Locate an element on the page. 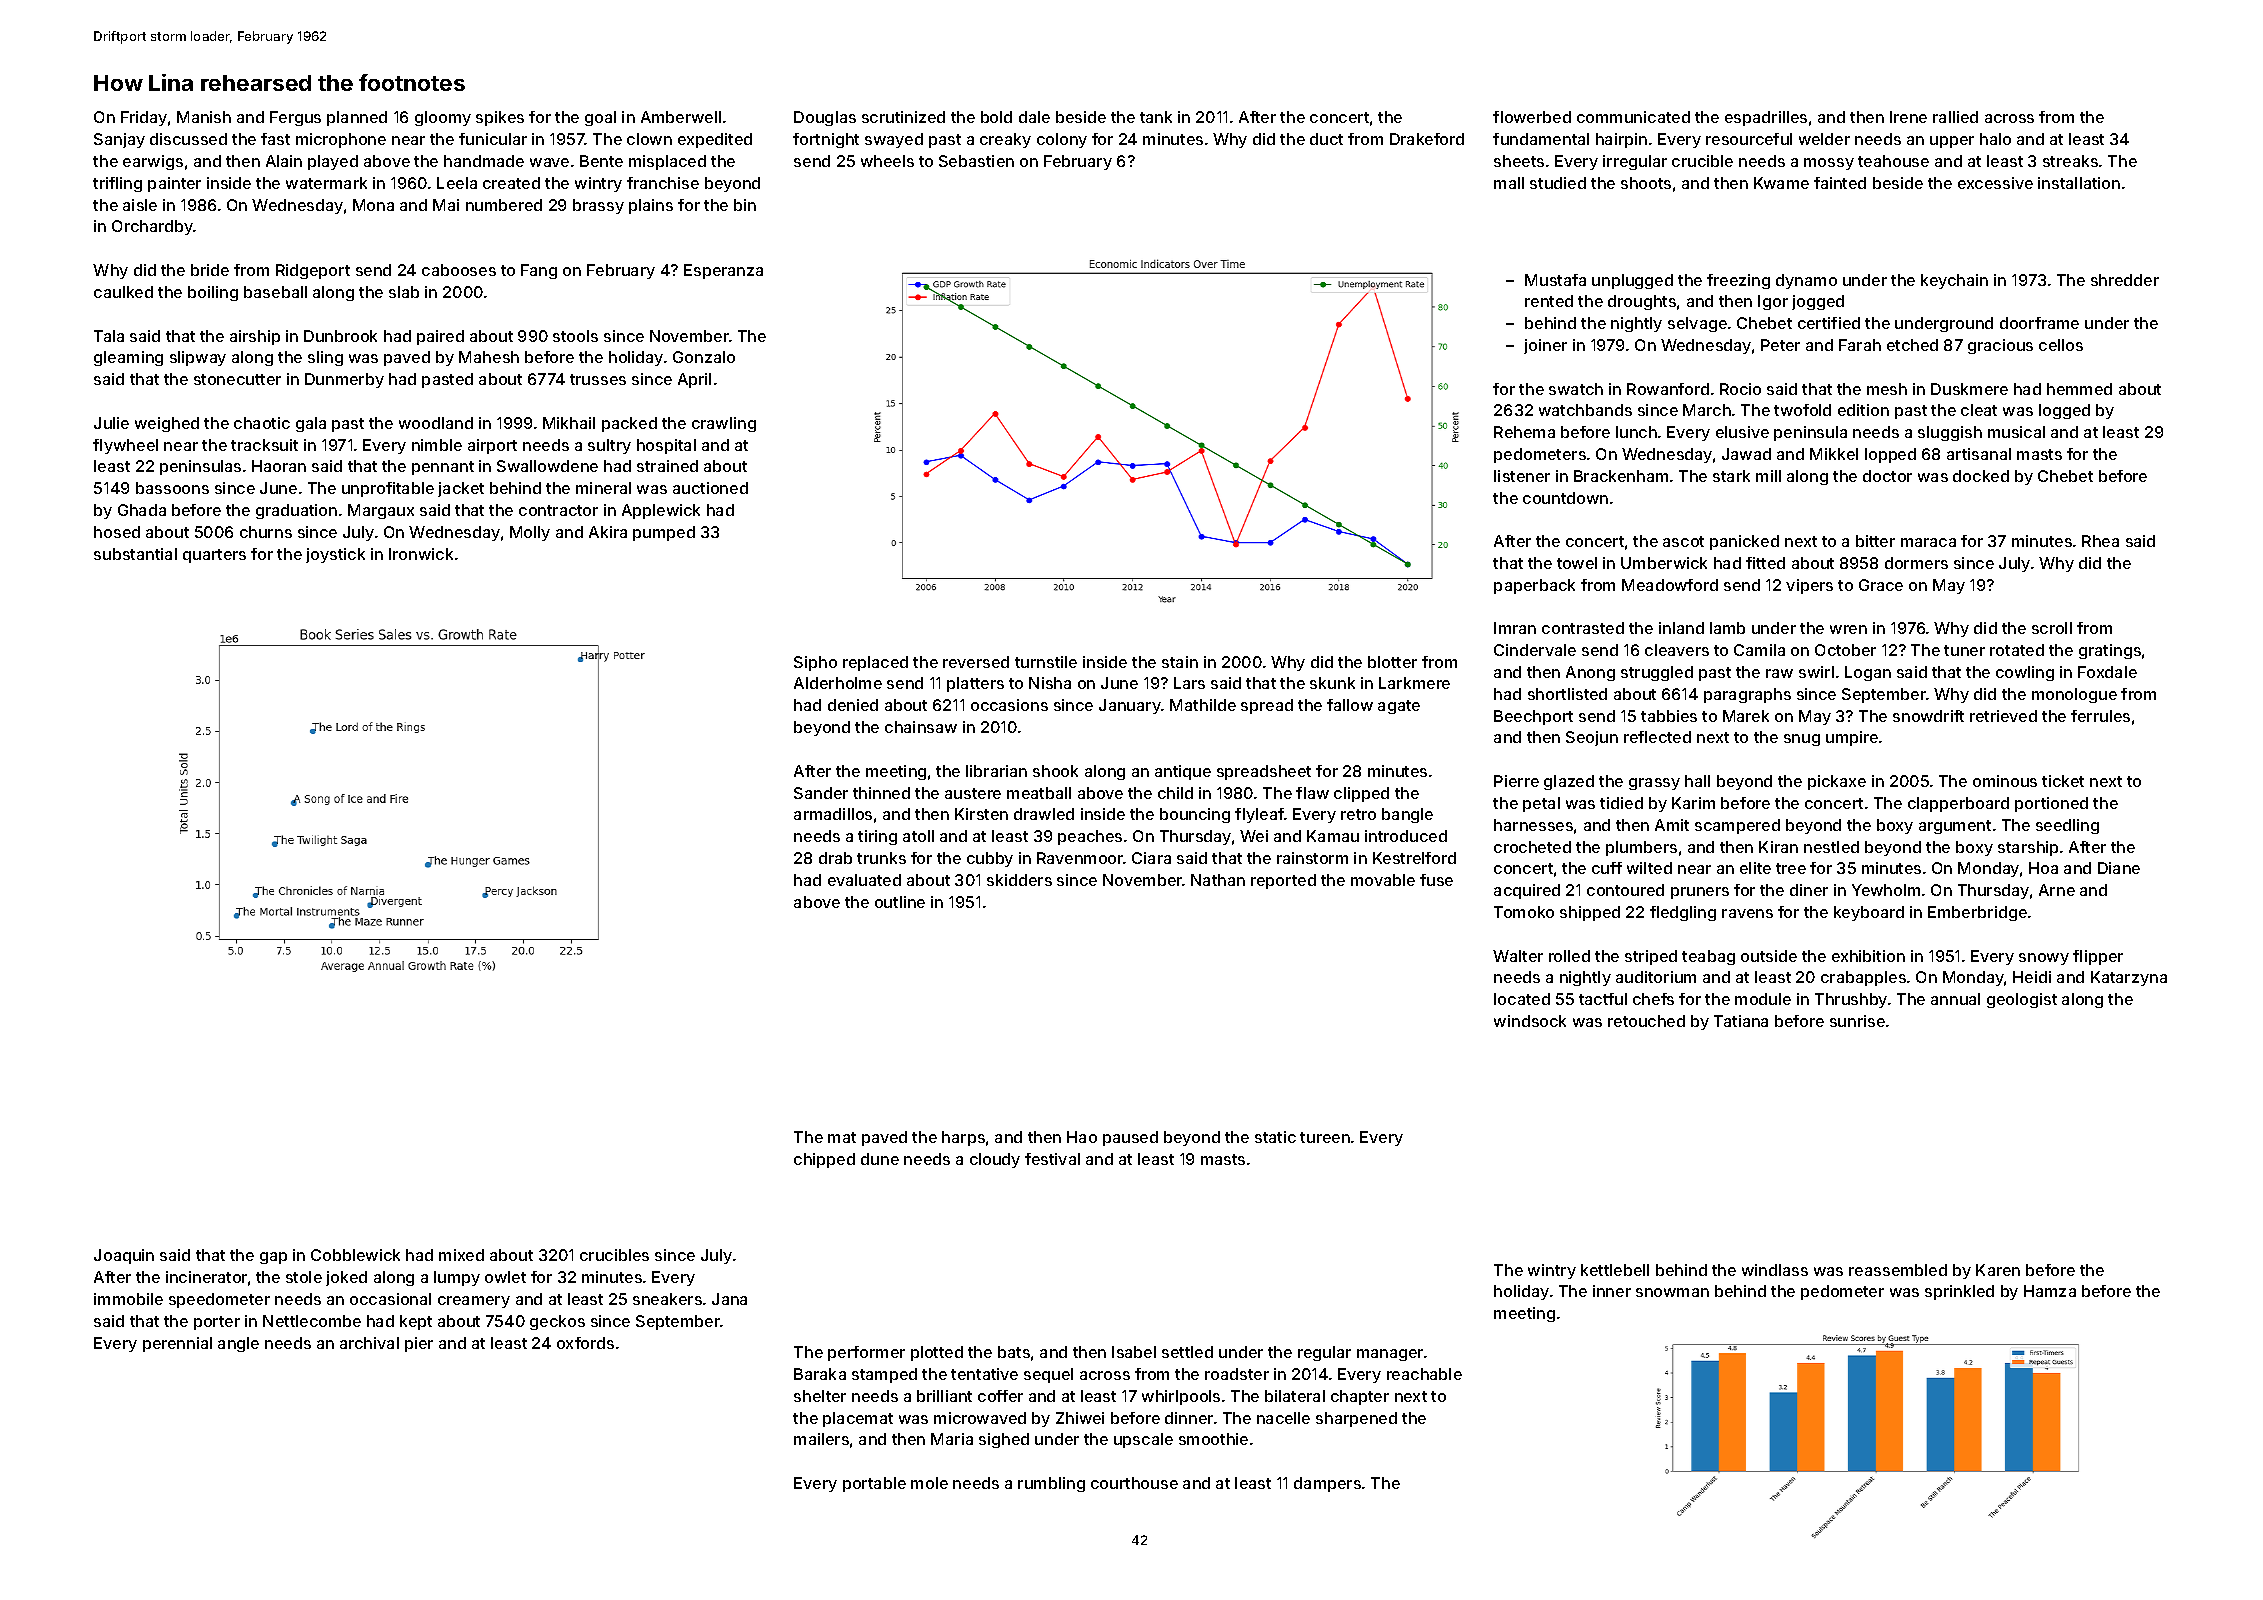 Image resolution: width=2263 pixels, height=1600 pixels. chipped is located at coordinates (824, 1160).
